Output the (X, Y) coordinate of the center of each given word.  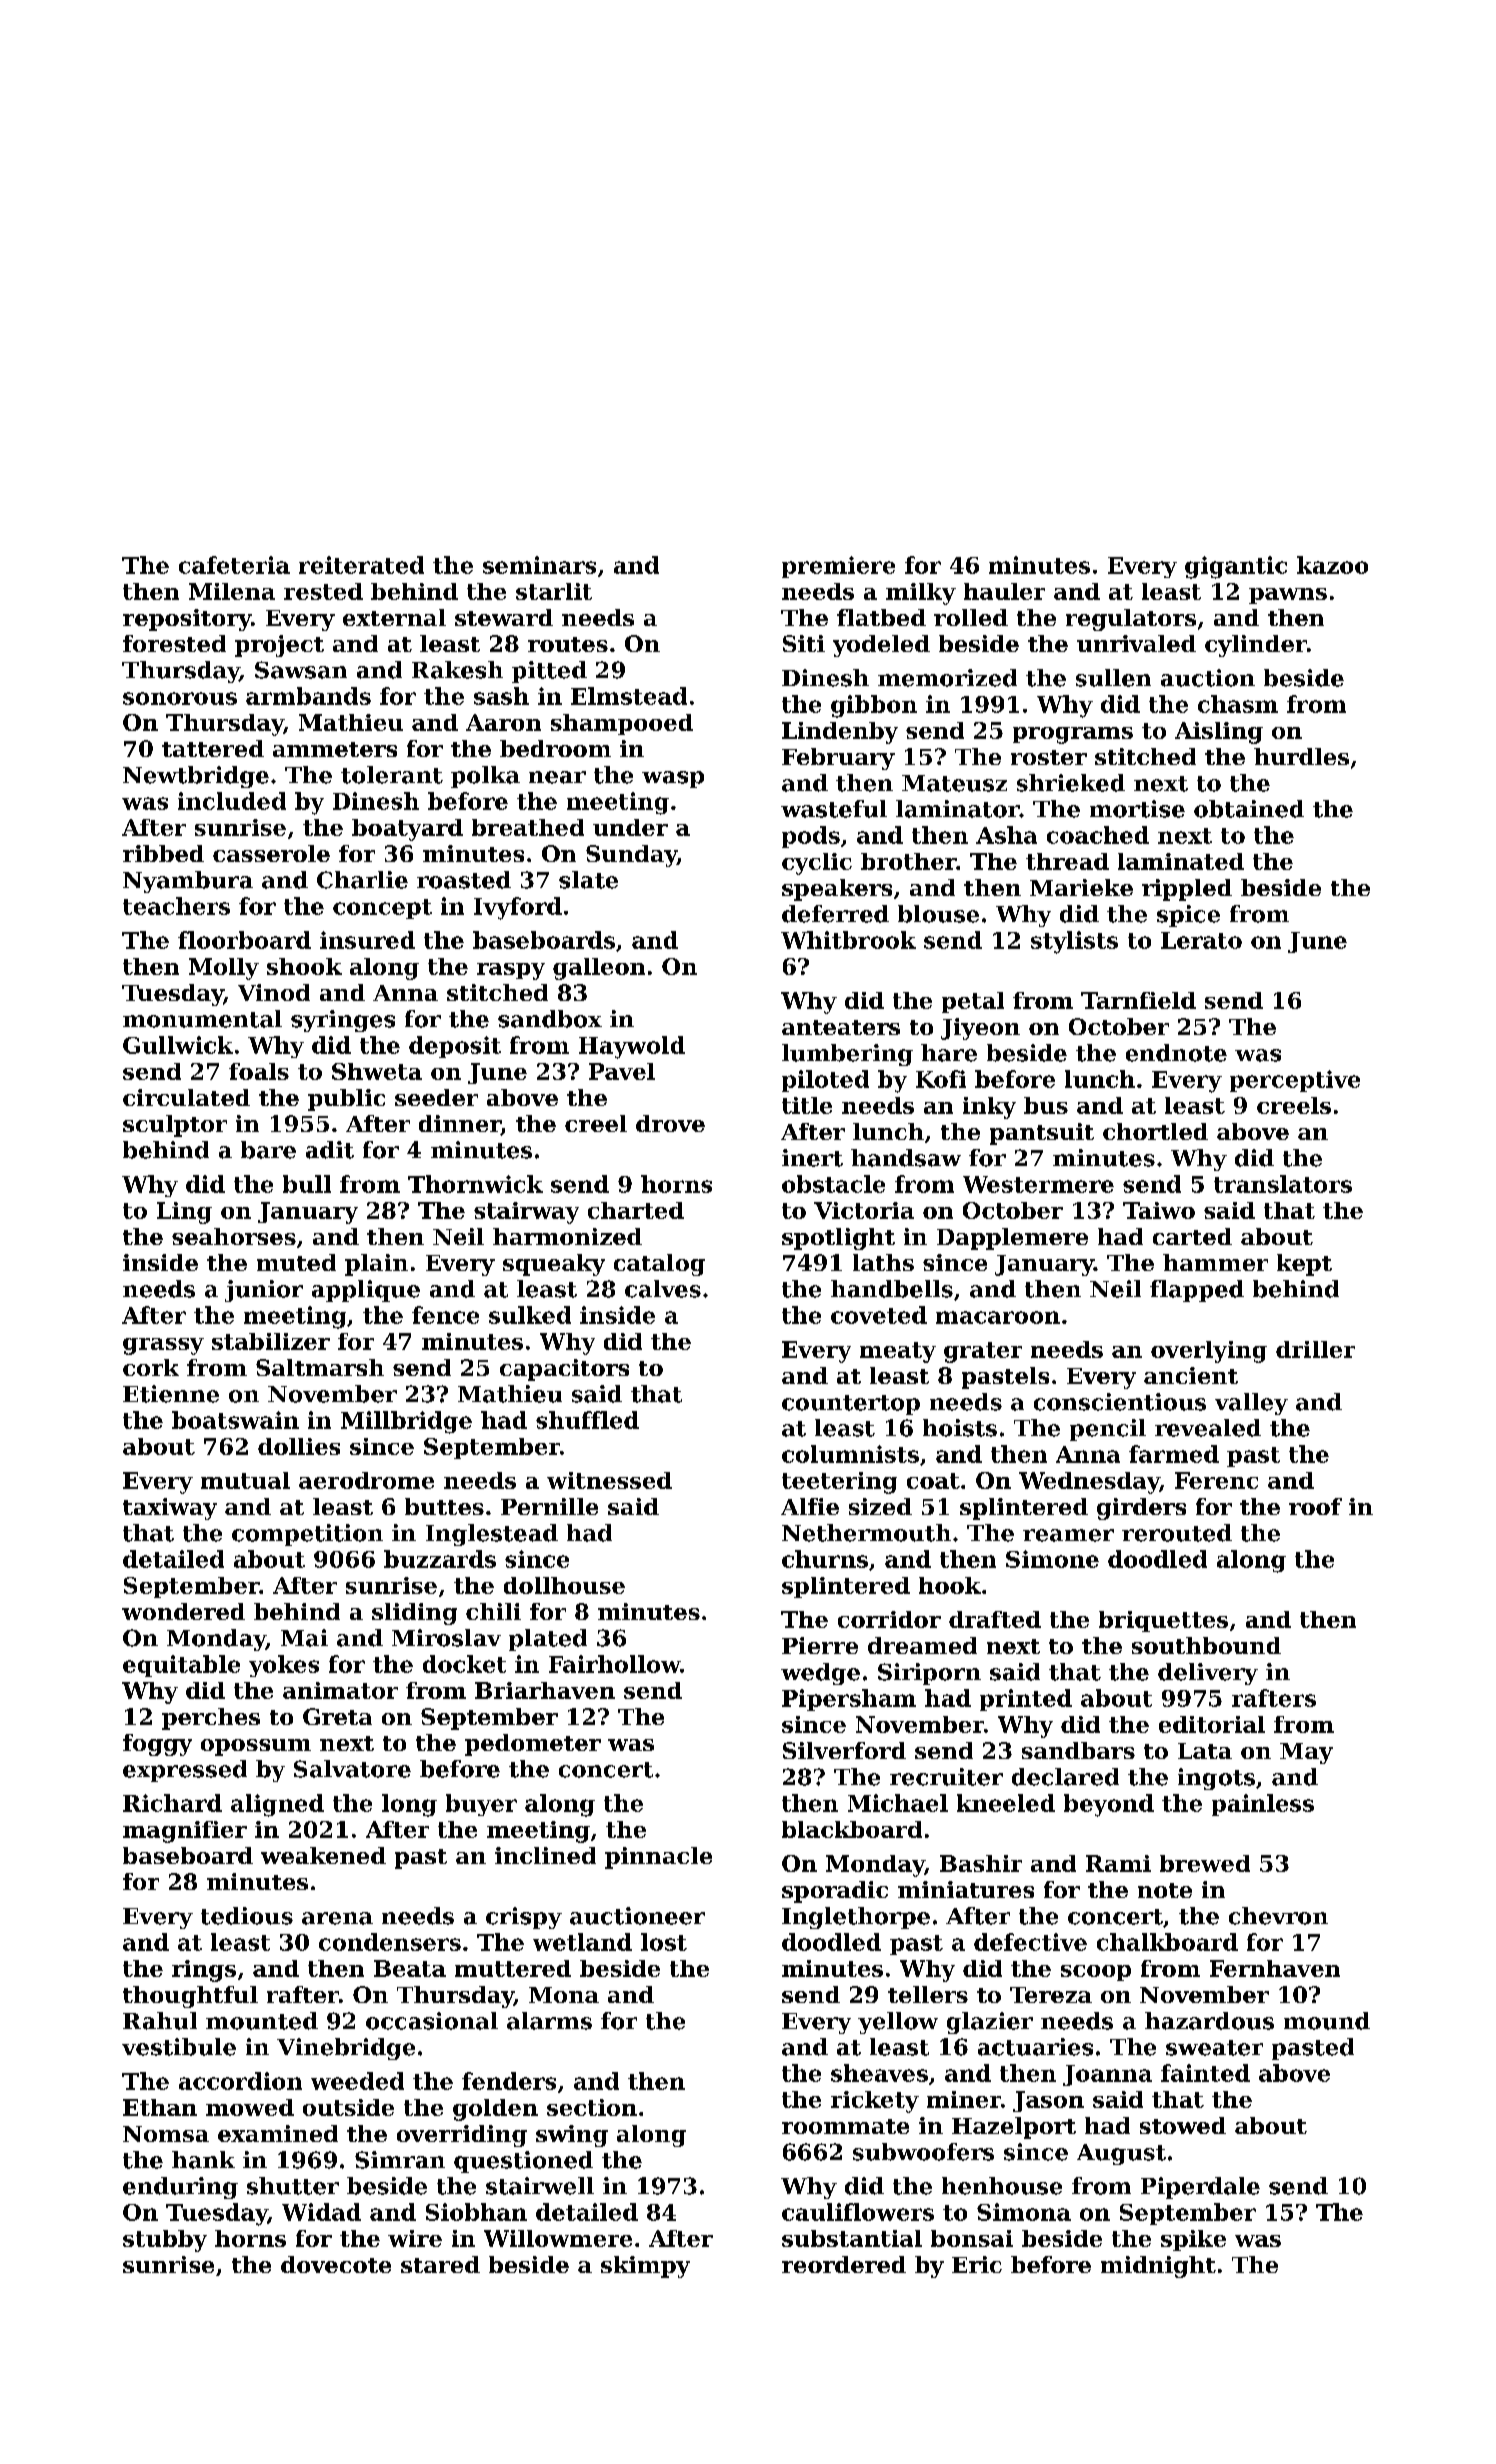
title (807, 1105)
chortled (1155, 1131)
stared (440, 2264)
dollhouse (564, 1585)
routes (568, 644)
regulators (1131, 620)
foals (259, 1071)
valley (1251, 1404)
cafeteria (234, 565)
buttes (444, 1506)
